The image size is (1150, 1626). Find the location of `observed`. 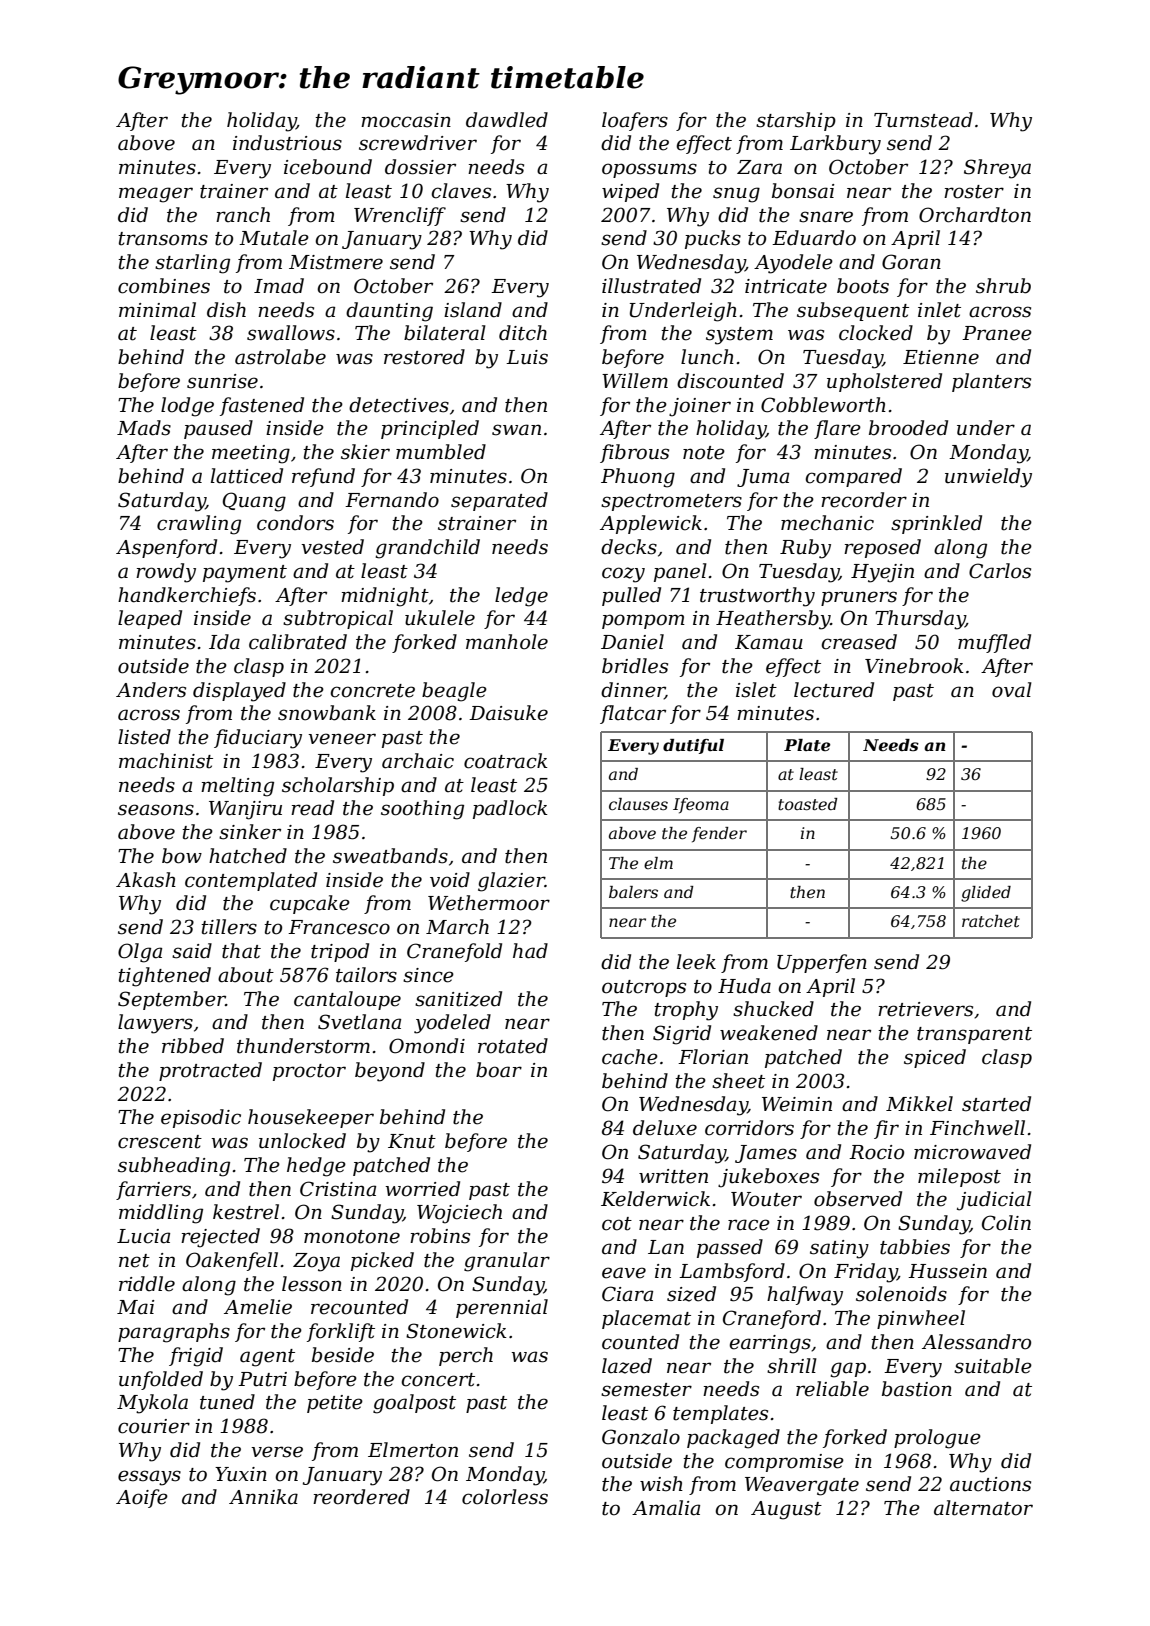

observed is located at coordinates (858, 1199).
